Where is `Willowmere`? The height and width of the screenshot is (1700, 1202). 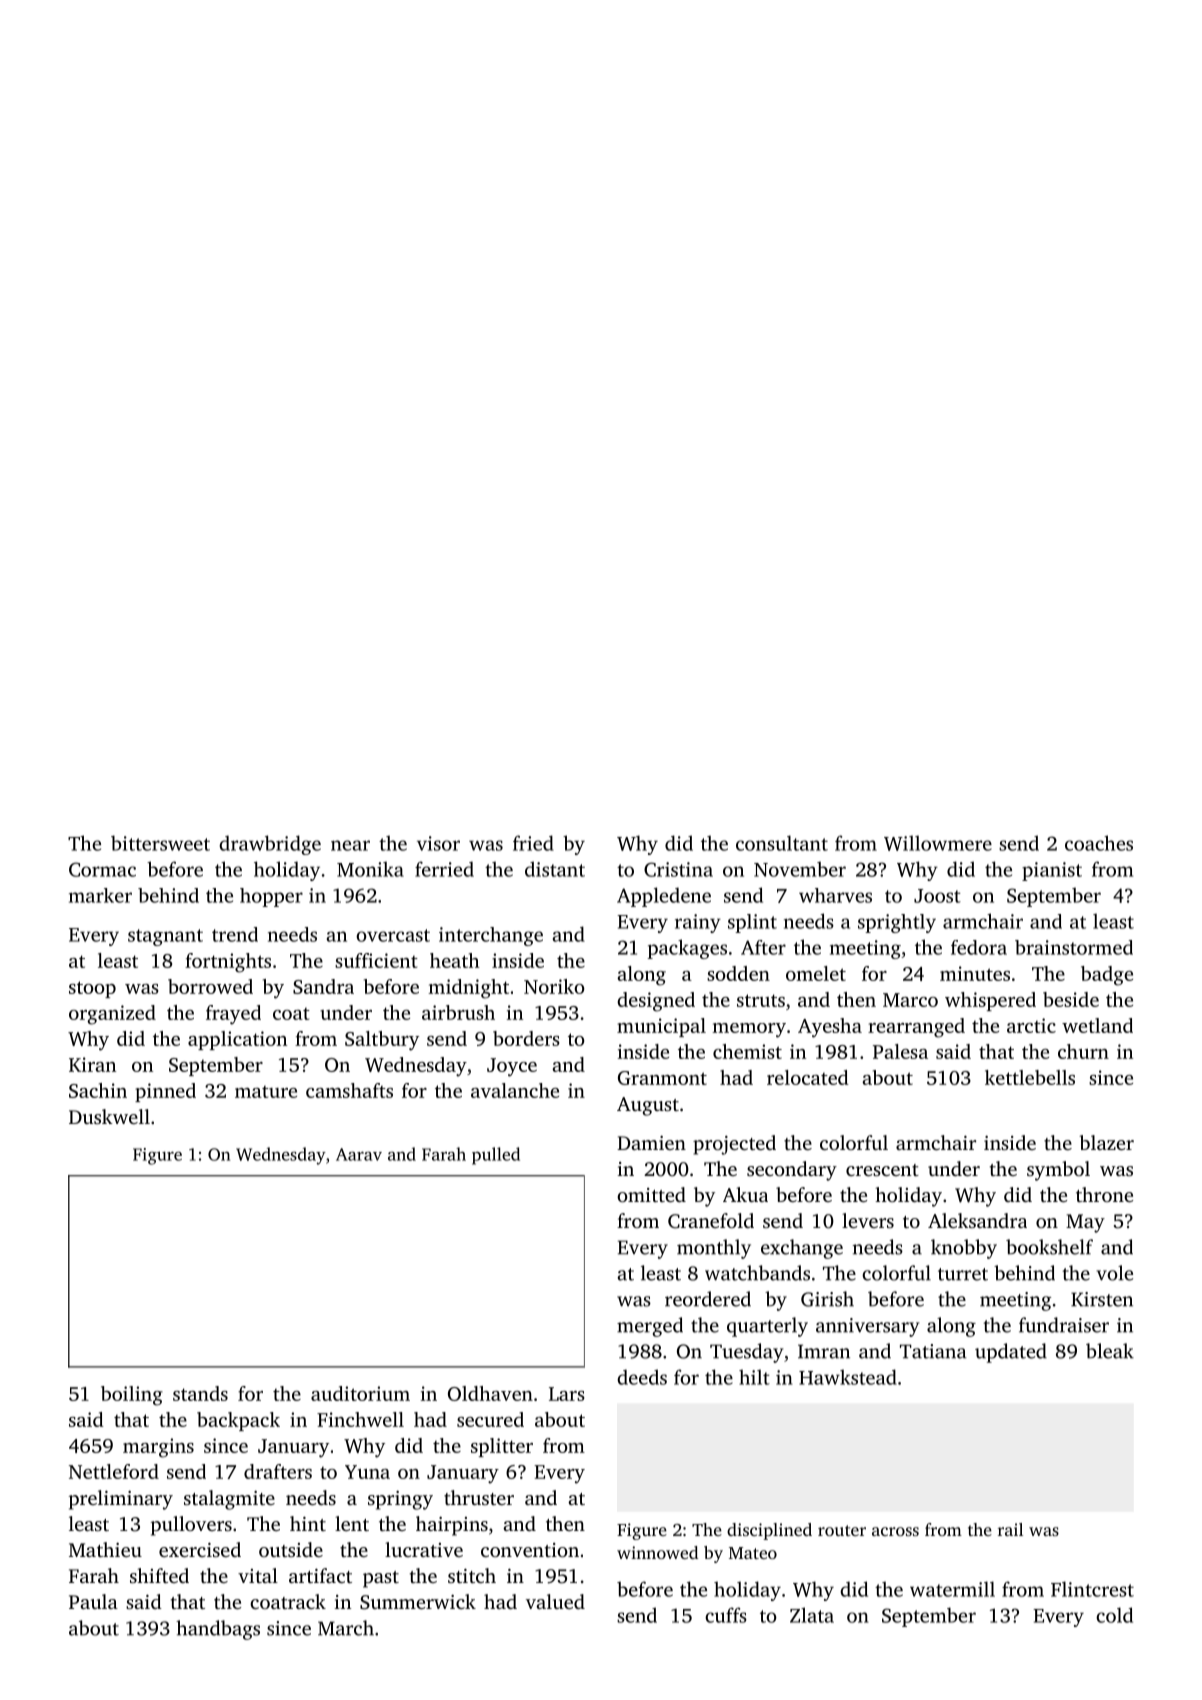
Willowmere is located at coordinates (938, 843).
